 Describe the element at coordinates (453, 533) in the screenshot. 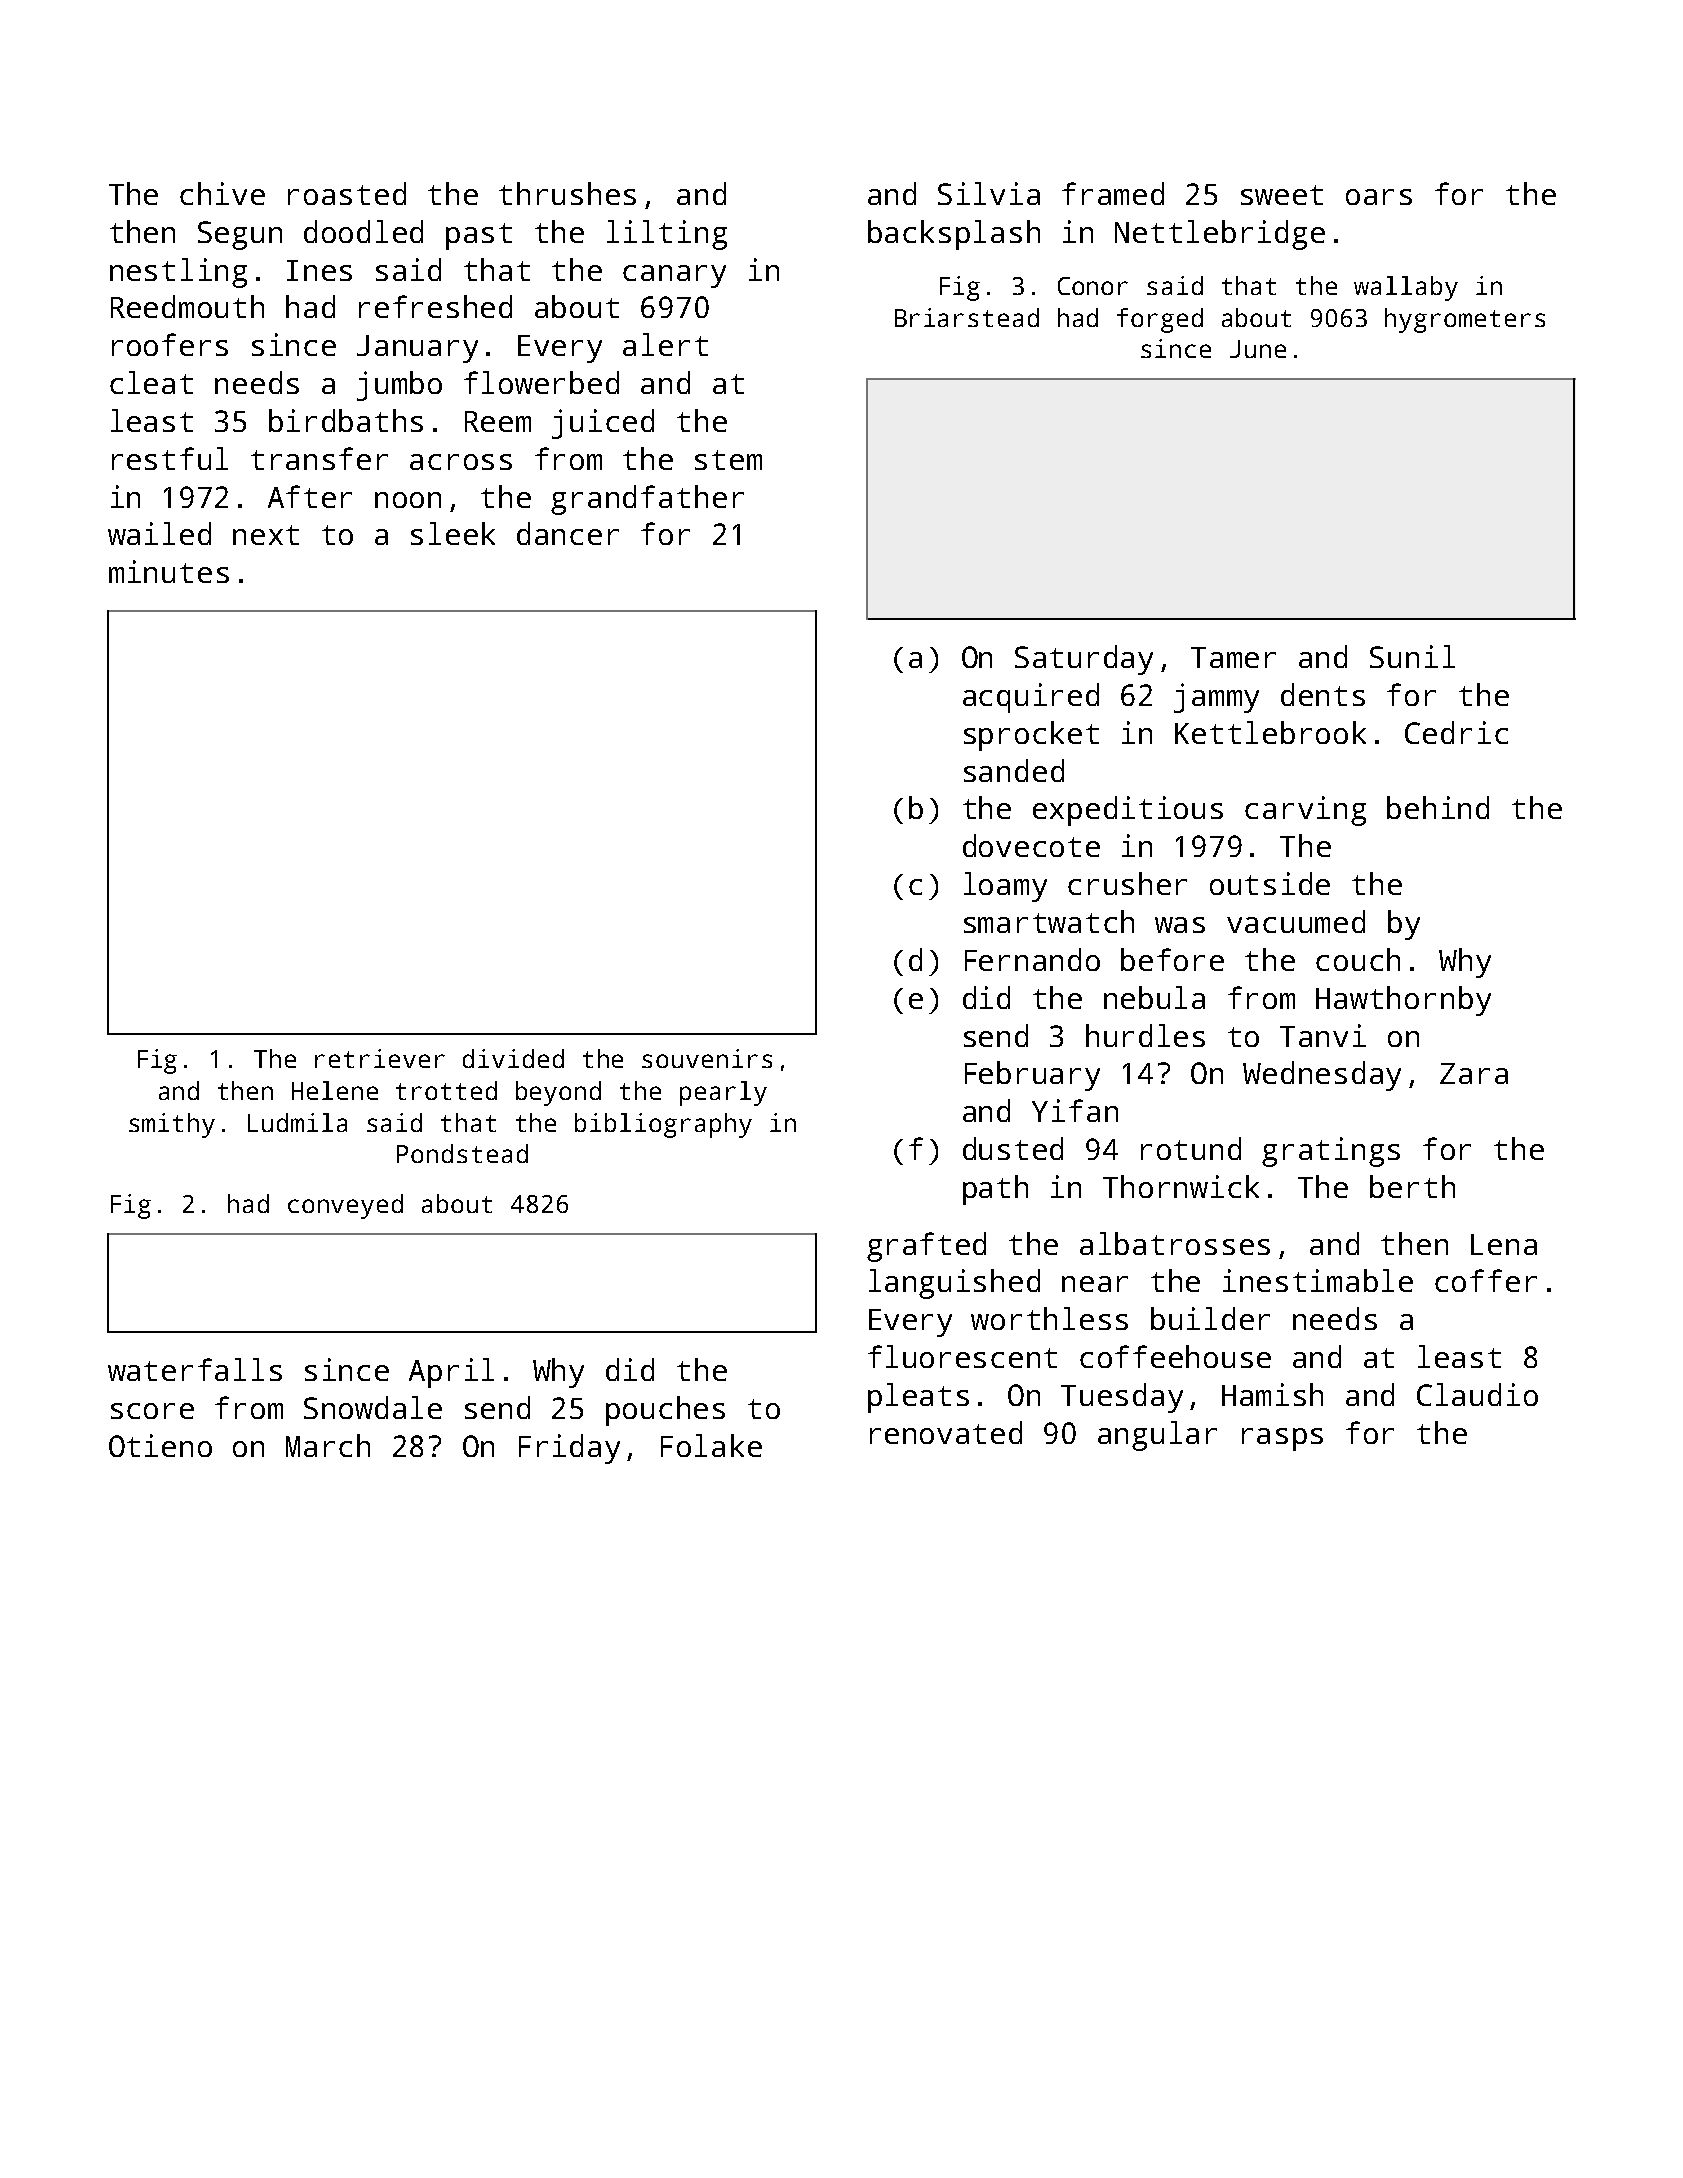

I see `sleek` at that location.
